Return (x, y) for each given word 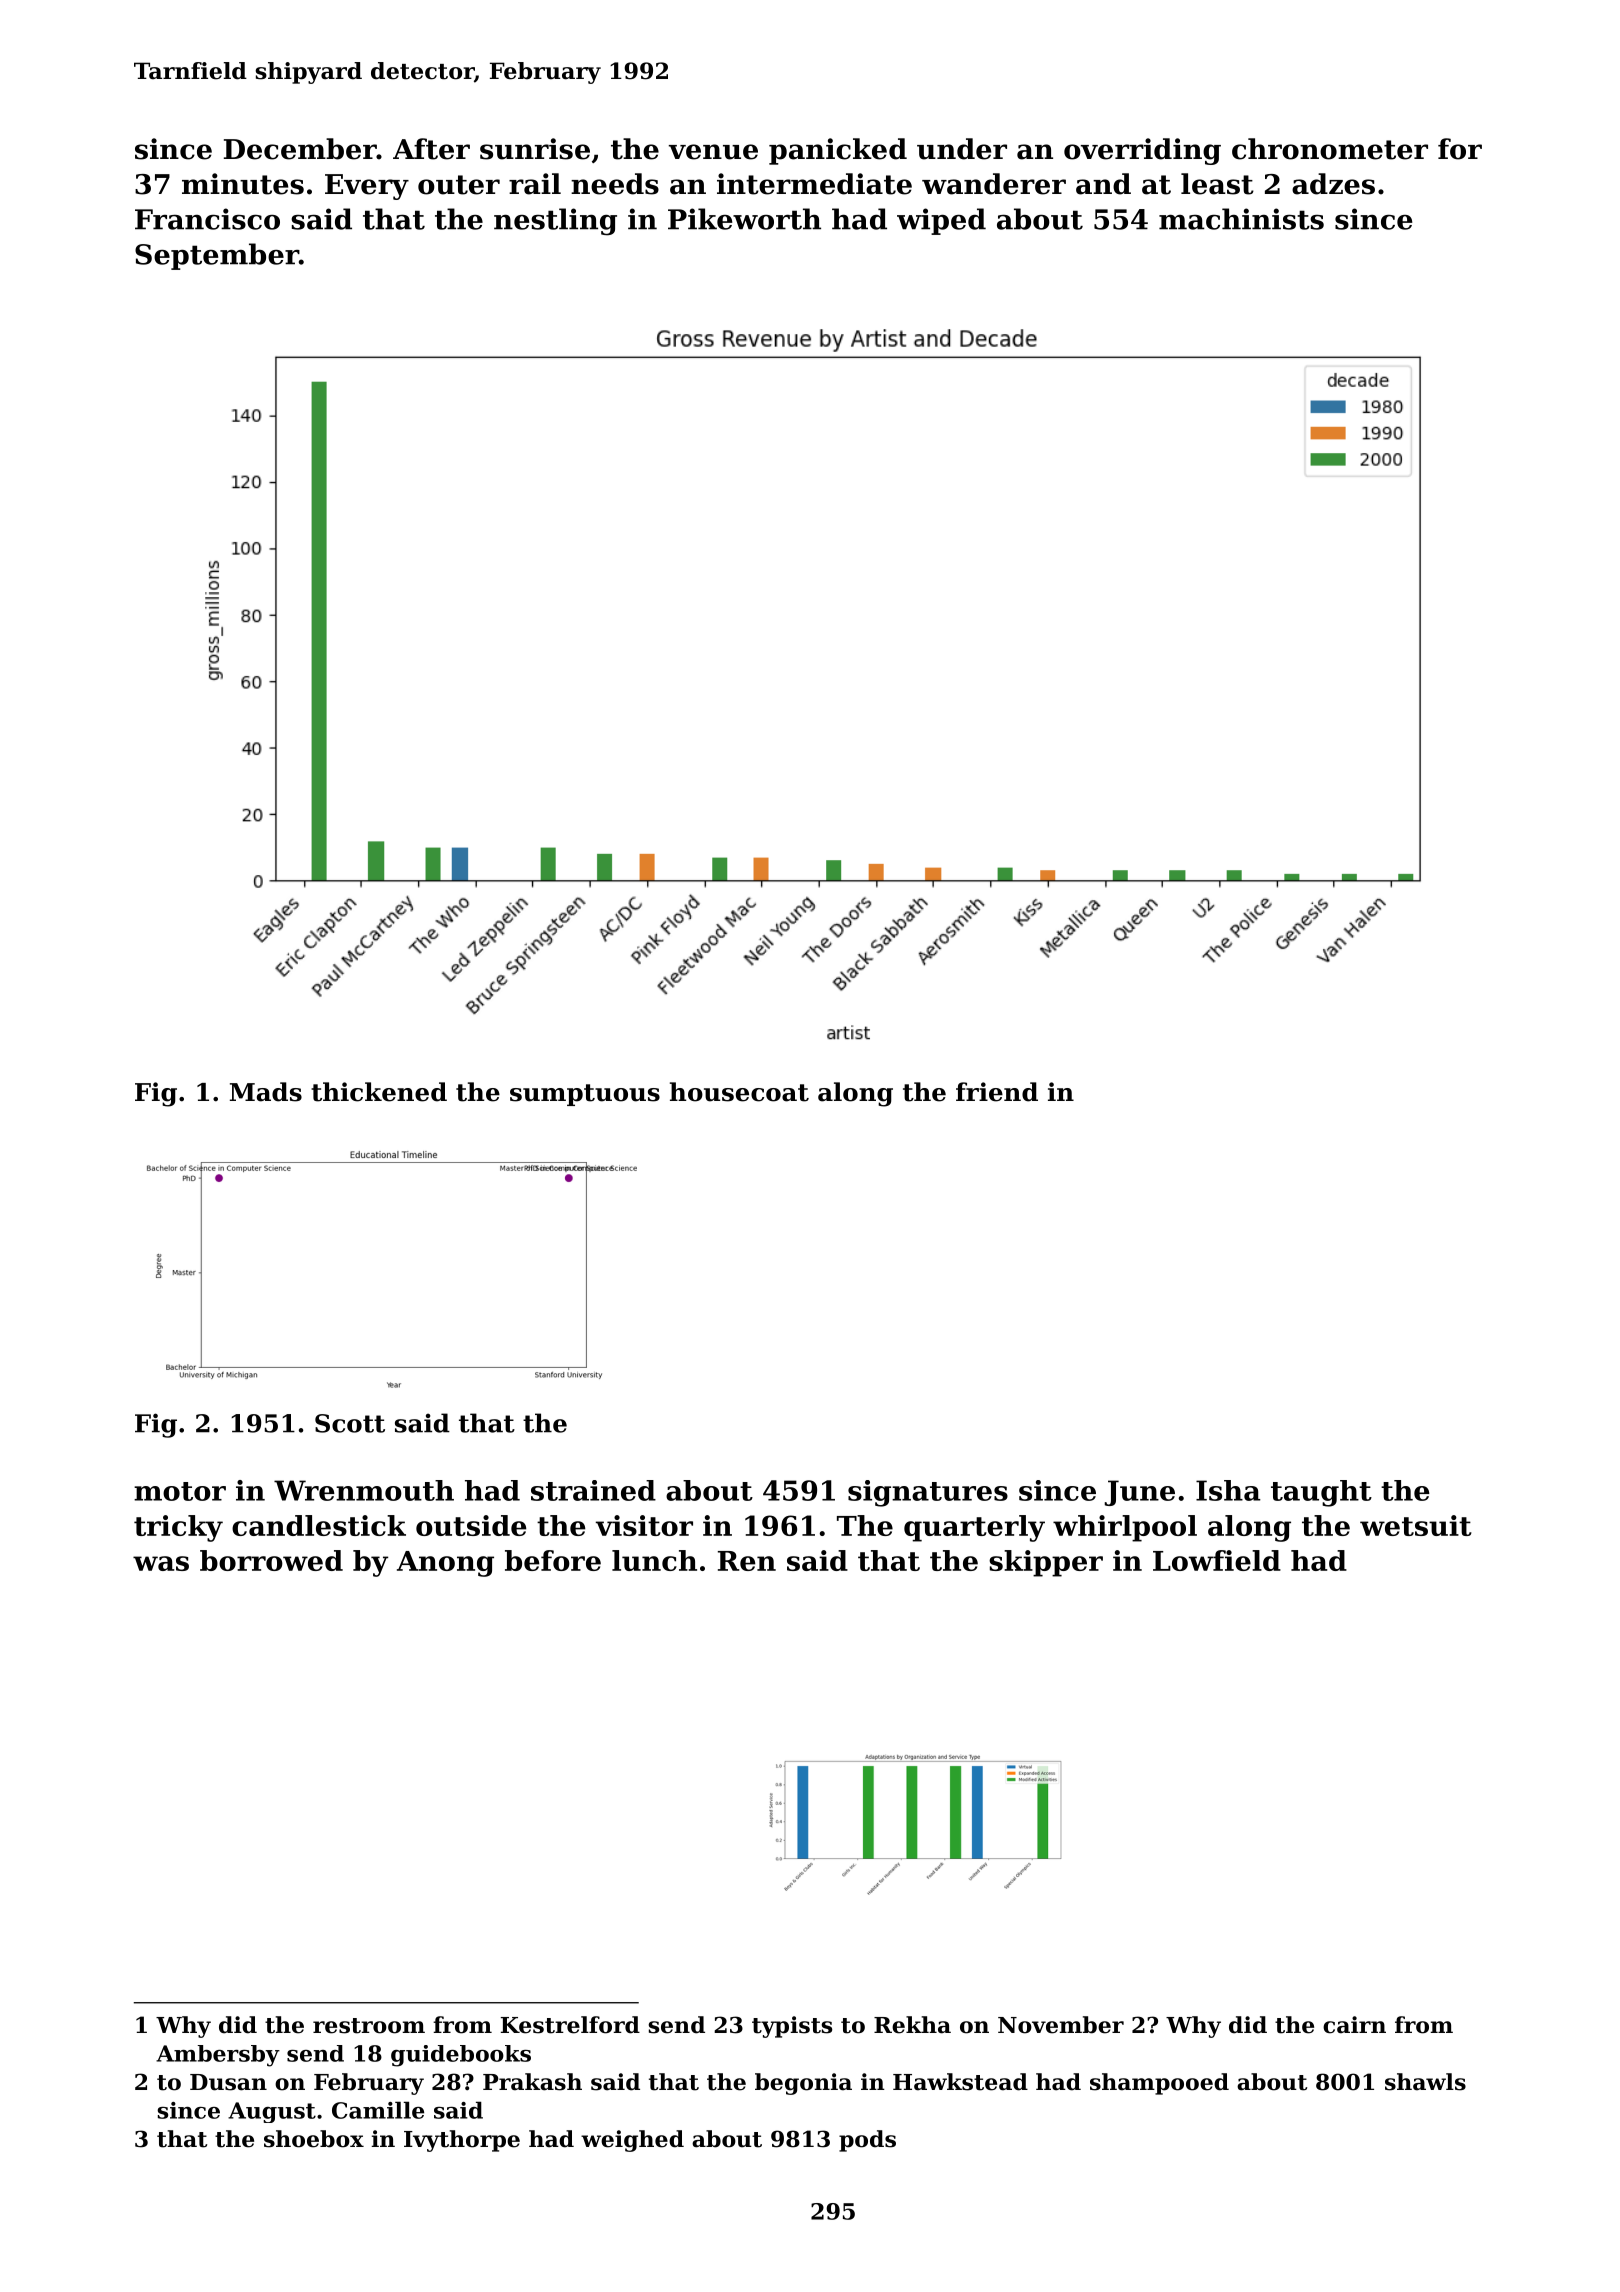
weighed (632, 2141)
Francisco (207, 219)
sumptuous (585, 1095)
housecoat (739, 1092)
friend (997, 1092)
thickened (379, 1092)
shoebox (314, 2139)
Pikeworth (744, 219)
